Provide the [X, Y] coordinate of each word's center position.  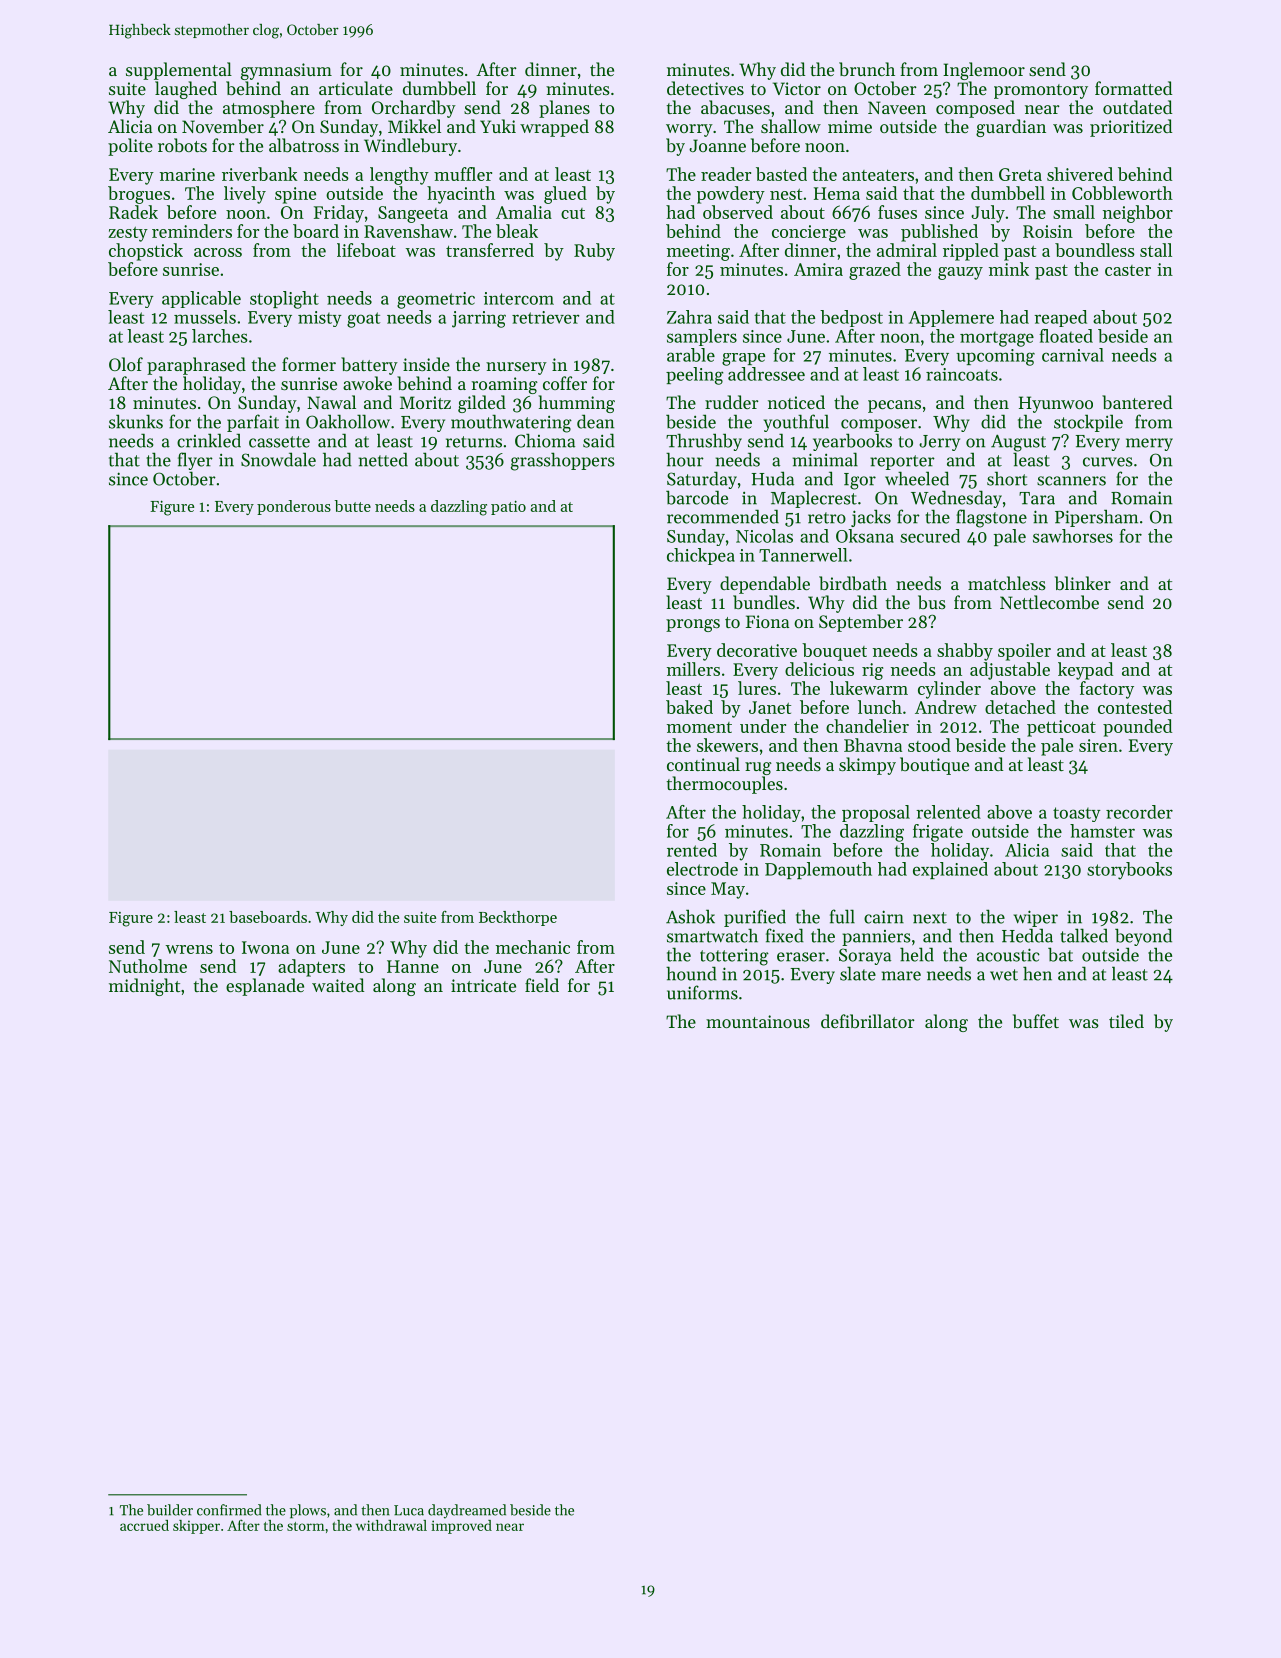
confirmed [229, 1510]
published [939, 233]
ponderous [294, 507]
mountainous [758, 1021]
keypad [1085, 671]
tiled [1126, 1021]
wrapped [554, 128]
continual [703, 764]
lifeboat [366, 250]
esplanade [265, 987]
